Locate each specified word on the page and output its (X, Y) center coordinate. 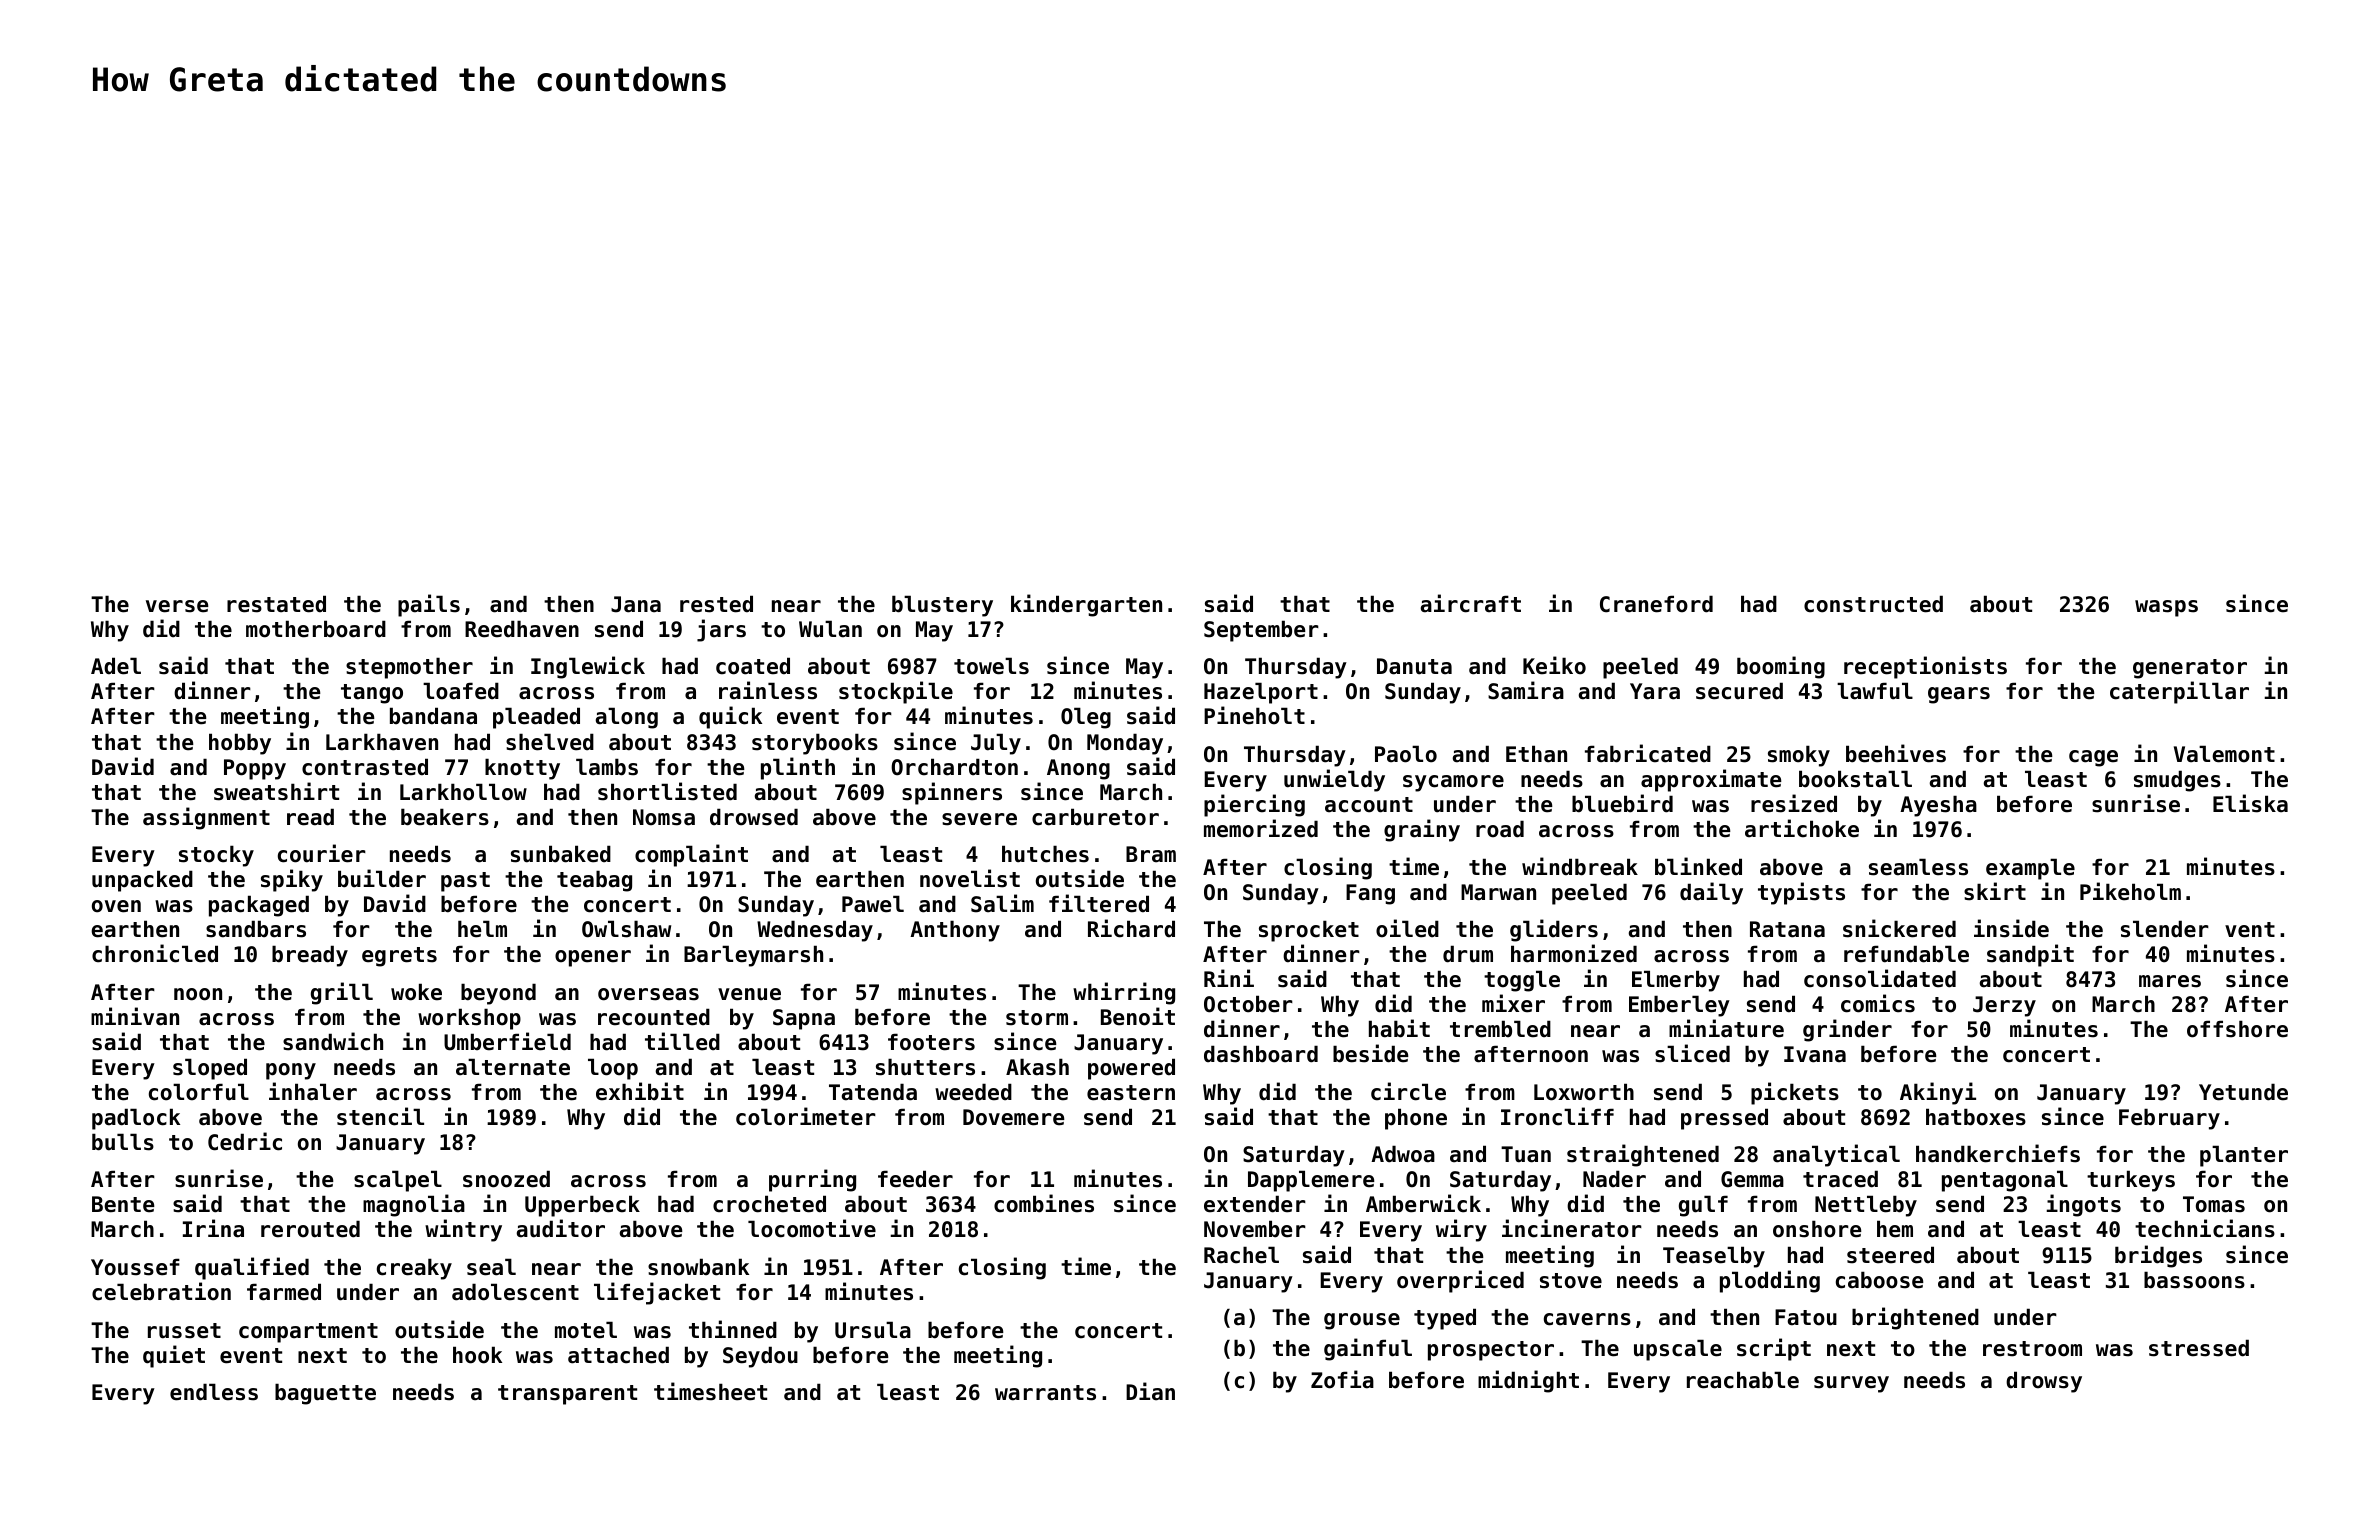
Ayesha (1938, 806)
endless (214, 1392)
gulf (1703, 1206)
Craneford (1656, 604)
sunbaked (561, 854)
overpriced (1460, 1281)
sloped (210, 1069)
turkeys (2131, 1181)
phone (1416, 1119)
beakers (445, 817)
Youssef (135, 1267)
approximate (1711, 780)
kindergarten (1086, 605)
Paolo (1406, 754)
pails (429, 605)
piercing (1254, 805)
